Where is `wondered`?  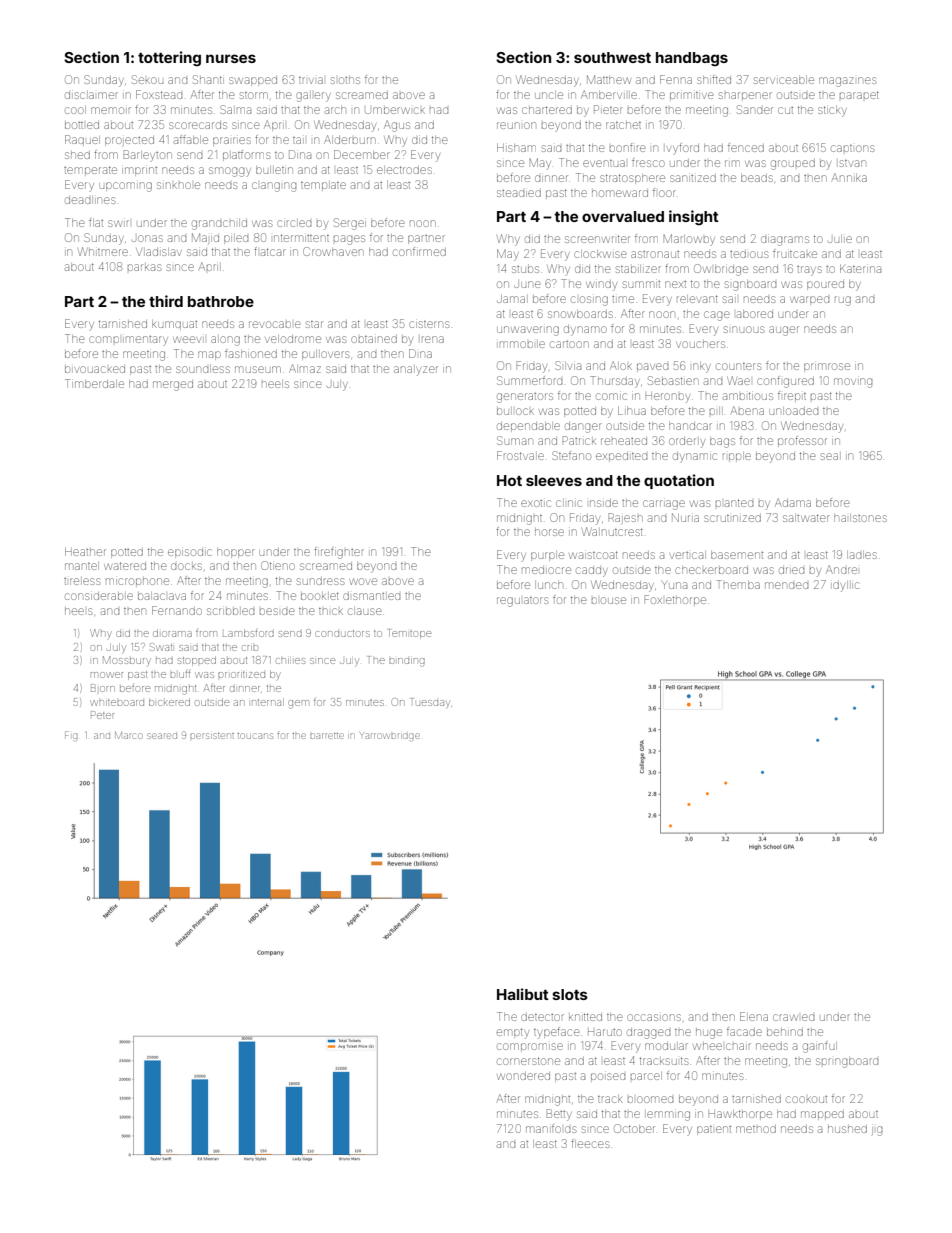 wondered is located at coordinates (523, 1076).
